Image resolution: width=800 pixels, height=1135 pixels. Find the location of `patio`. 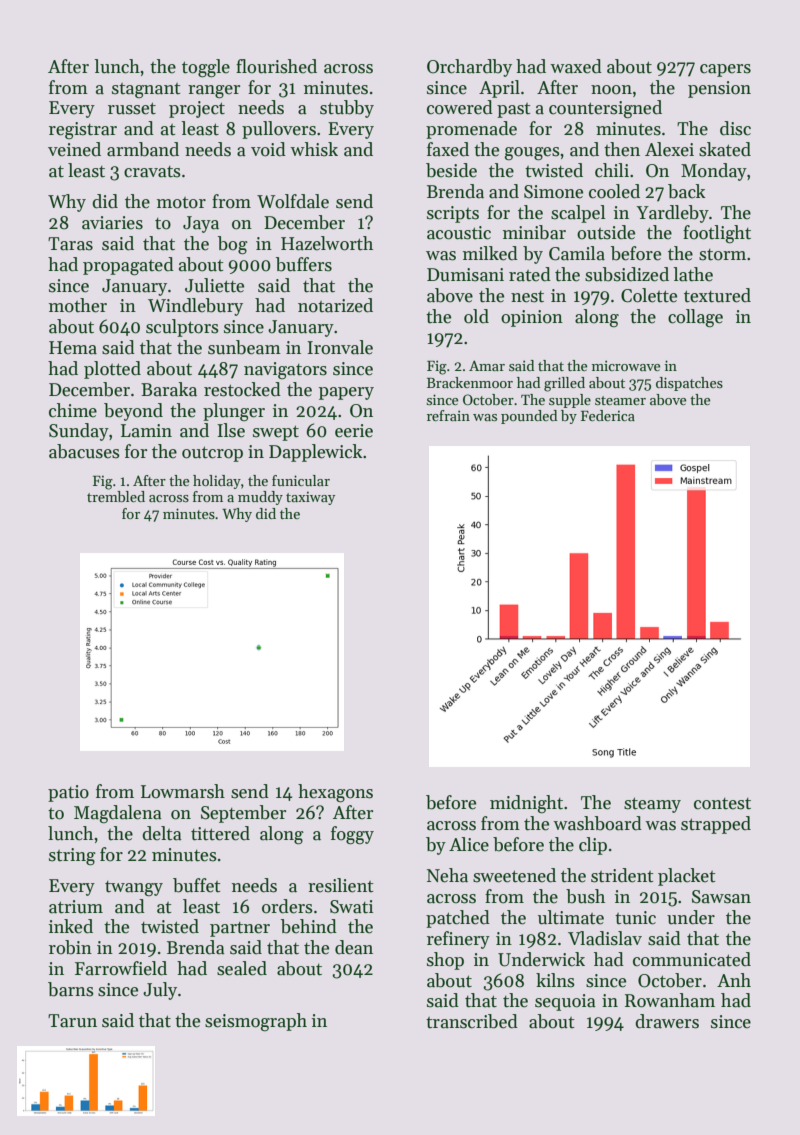

patio is located at coordinates (68, 793).
